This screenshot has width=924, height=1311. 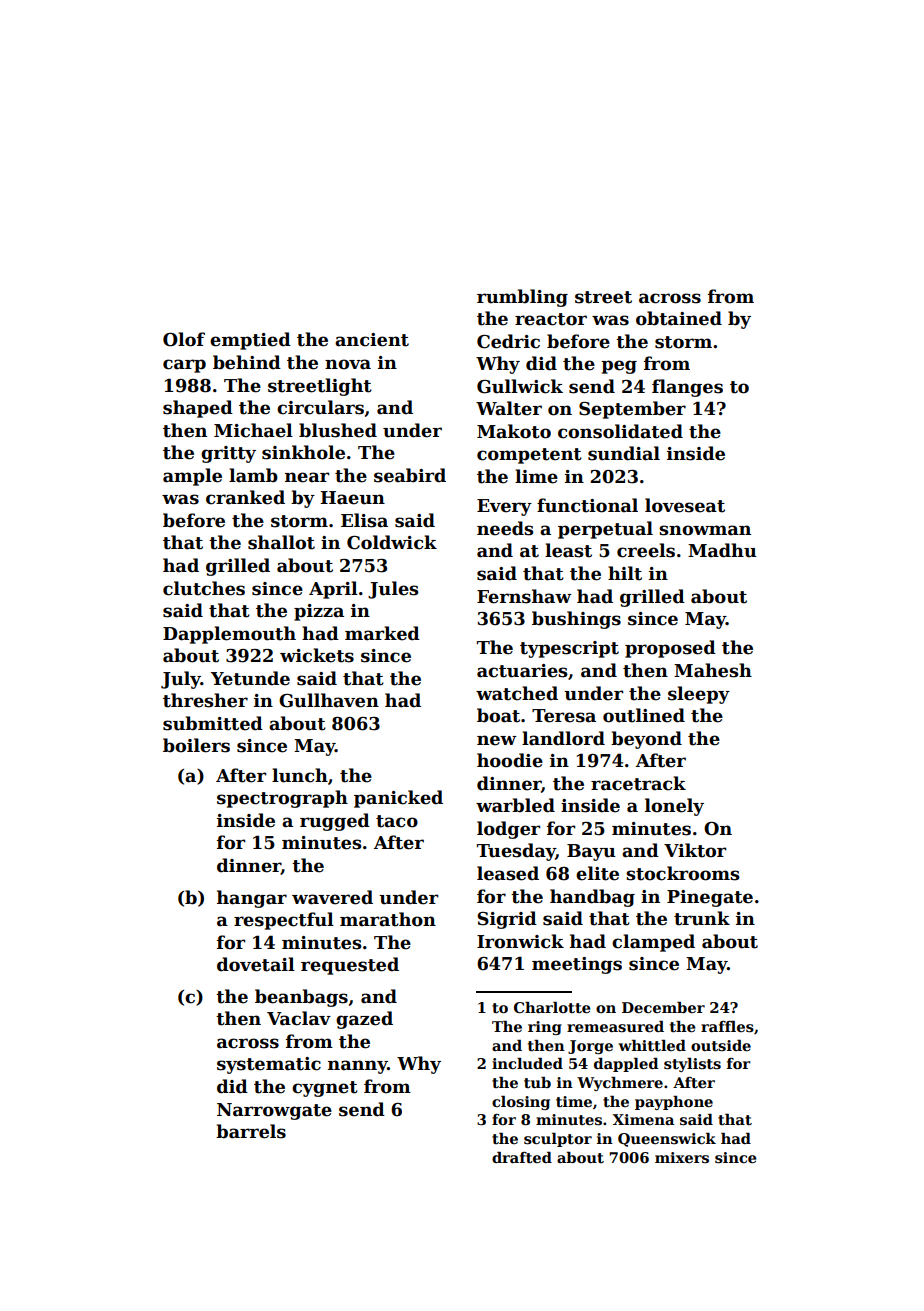 What do you see at coordinates (638, 783) in the screenshot?
I see `racetrack` at bounding box center [638, 783].
